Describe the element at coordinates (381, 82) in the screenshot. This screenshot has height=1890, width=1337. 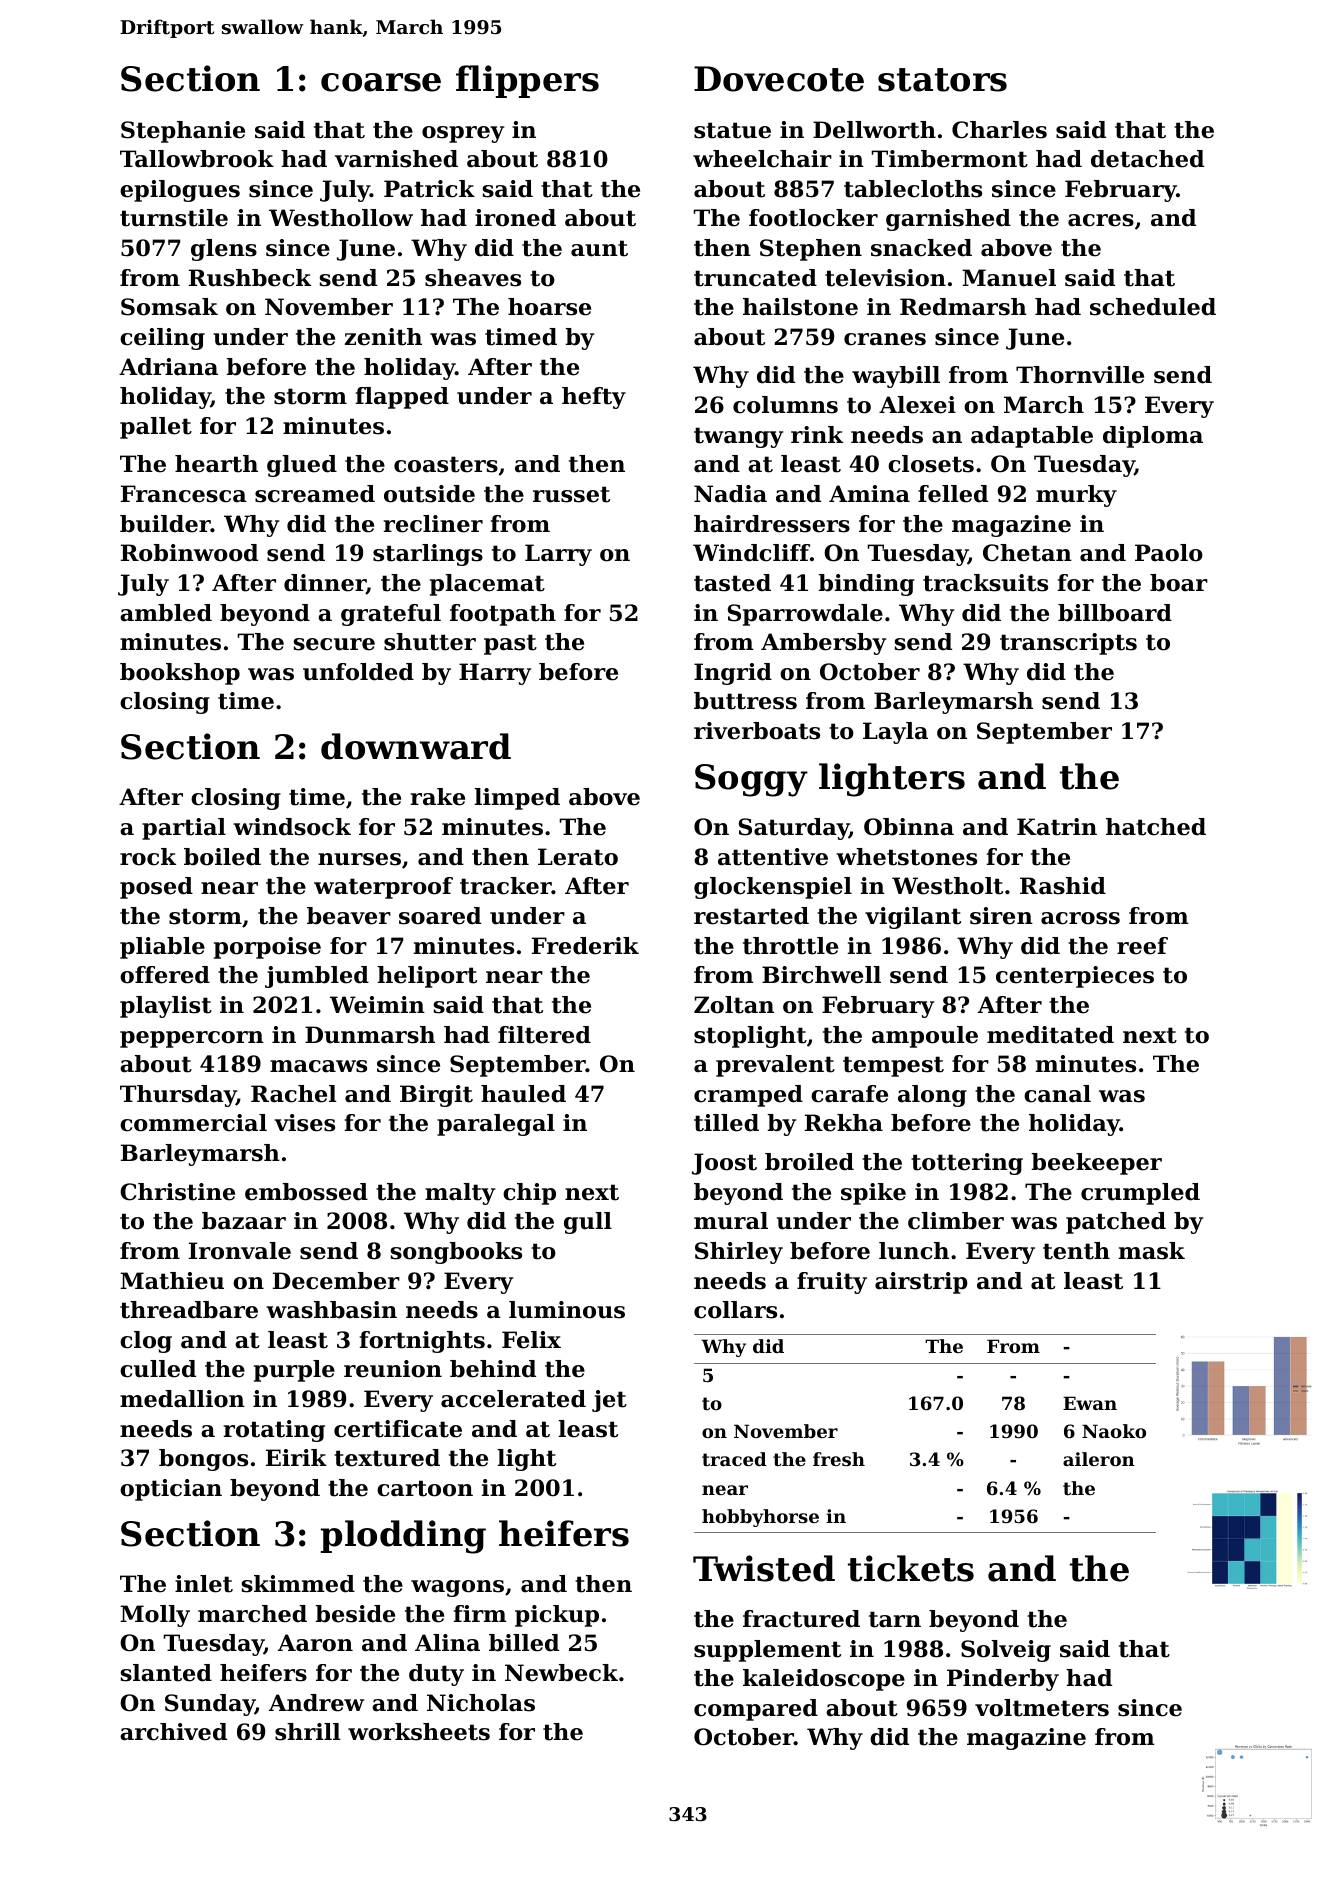
I see `coarse` at that location.
